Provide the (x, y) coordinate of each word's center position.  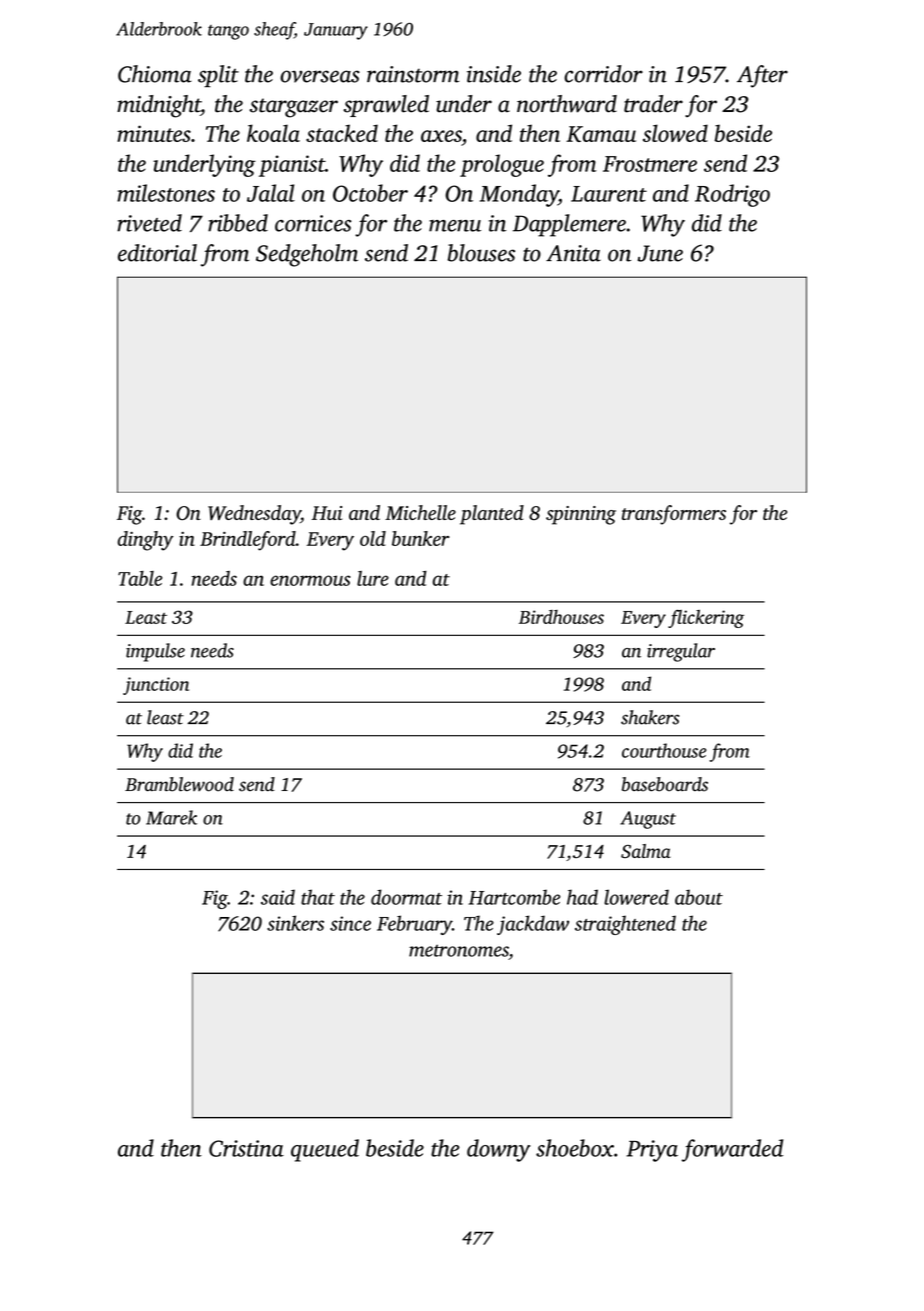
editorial (157, 253)
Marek (171, 817)
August (648, 820)
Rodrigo (732, 195)
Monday (519, 195)
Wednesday (254, 515)
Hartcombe (514, 897)
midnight (159, 106)
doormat (406, 897)
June (660, 253)
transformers (674, 515)
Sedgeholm (307, 255)
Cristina (246, 1148)
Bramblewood (179, 784)
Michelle (420, 512)
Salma (646, 851)
